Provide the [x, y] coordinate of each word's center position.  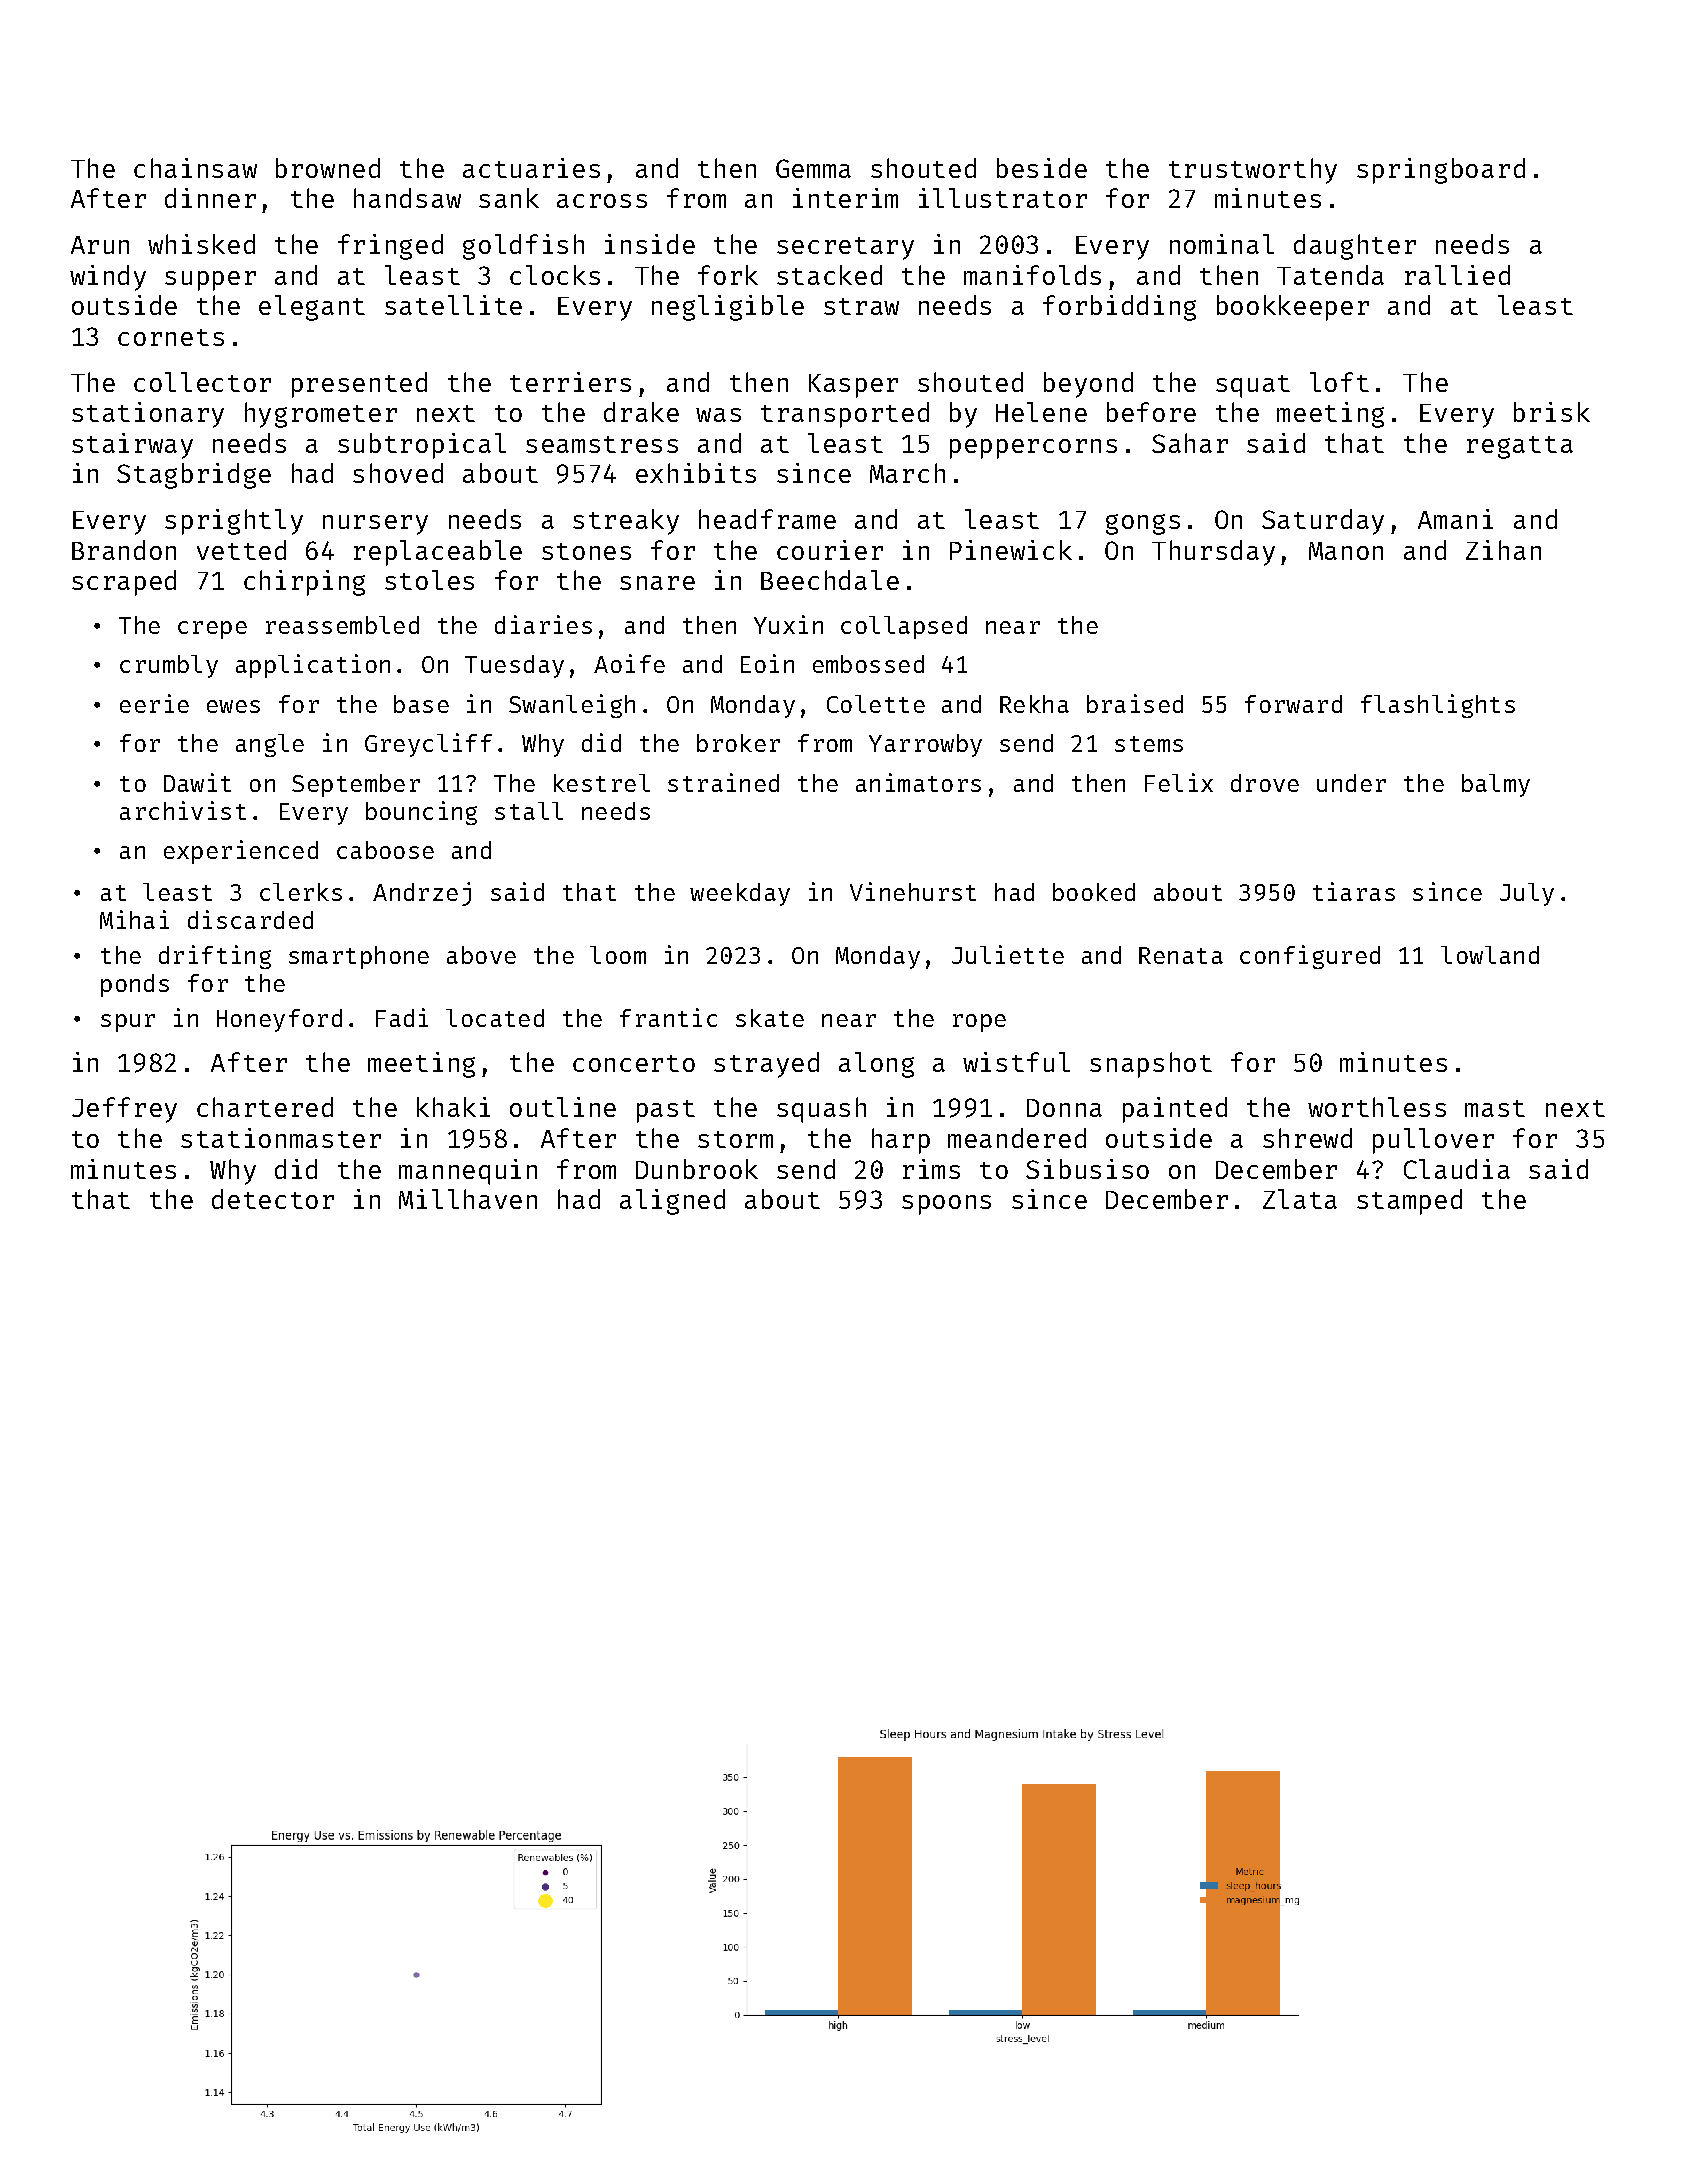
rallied [1457, 275]
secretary [845, 248]
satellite [453, 305]
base [421, 704]
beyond [1088, 385]
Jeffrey [124, 1110]
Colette [876, 704]
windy [108, 278]
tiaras [1354, 891]
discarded [250, 919]
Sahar [1190, 443]
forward [1293, 704]
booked [1094, 892]
